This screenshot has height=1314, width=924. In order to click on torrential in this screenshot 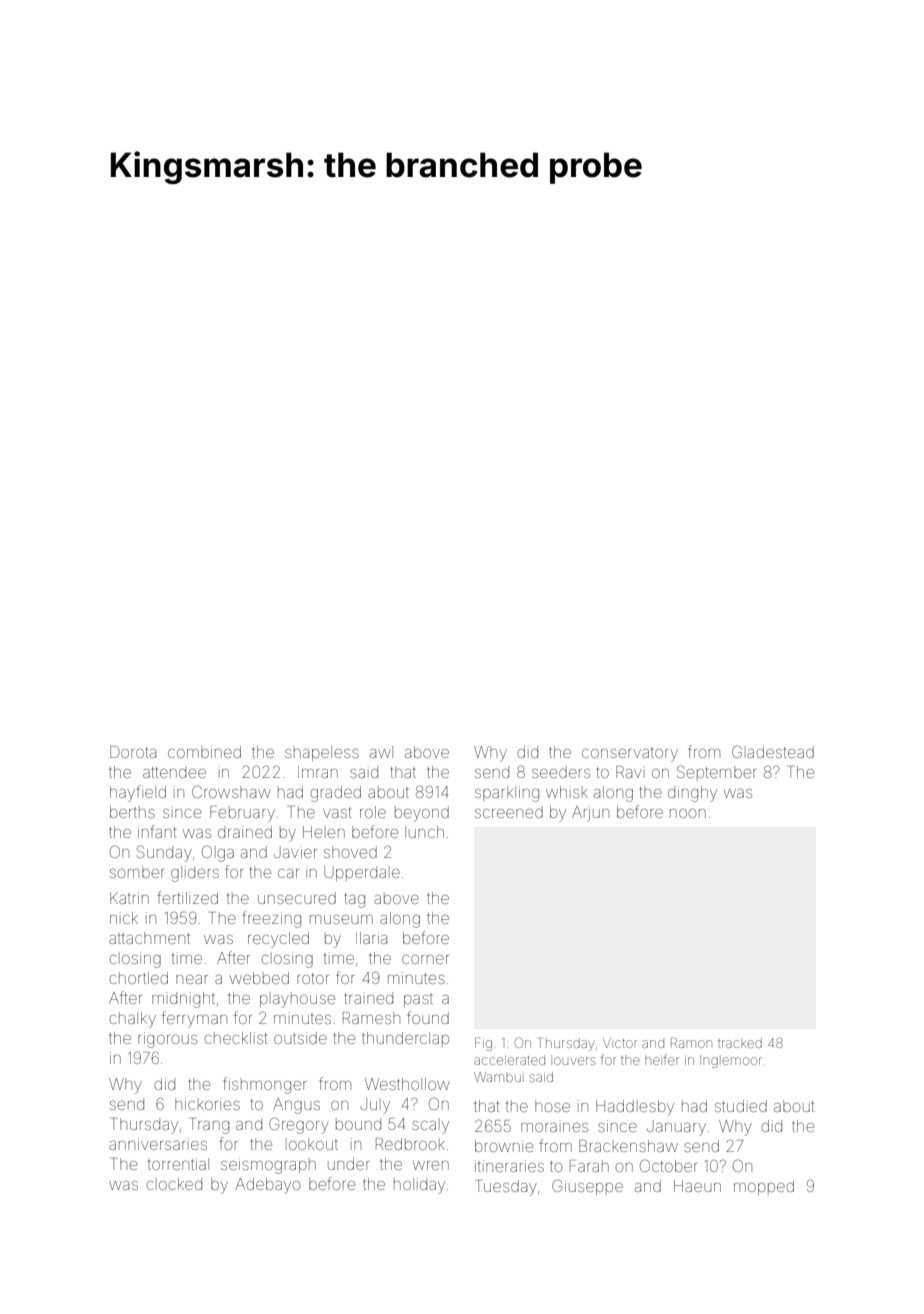, I will do `click(178, 1164)`.
